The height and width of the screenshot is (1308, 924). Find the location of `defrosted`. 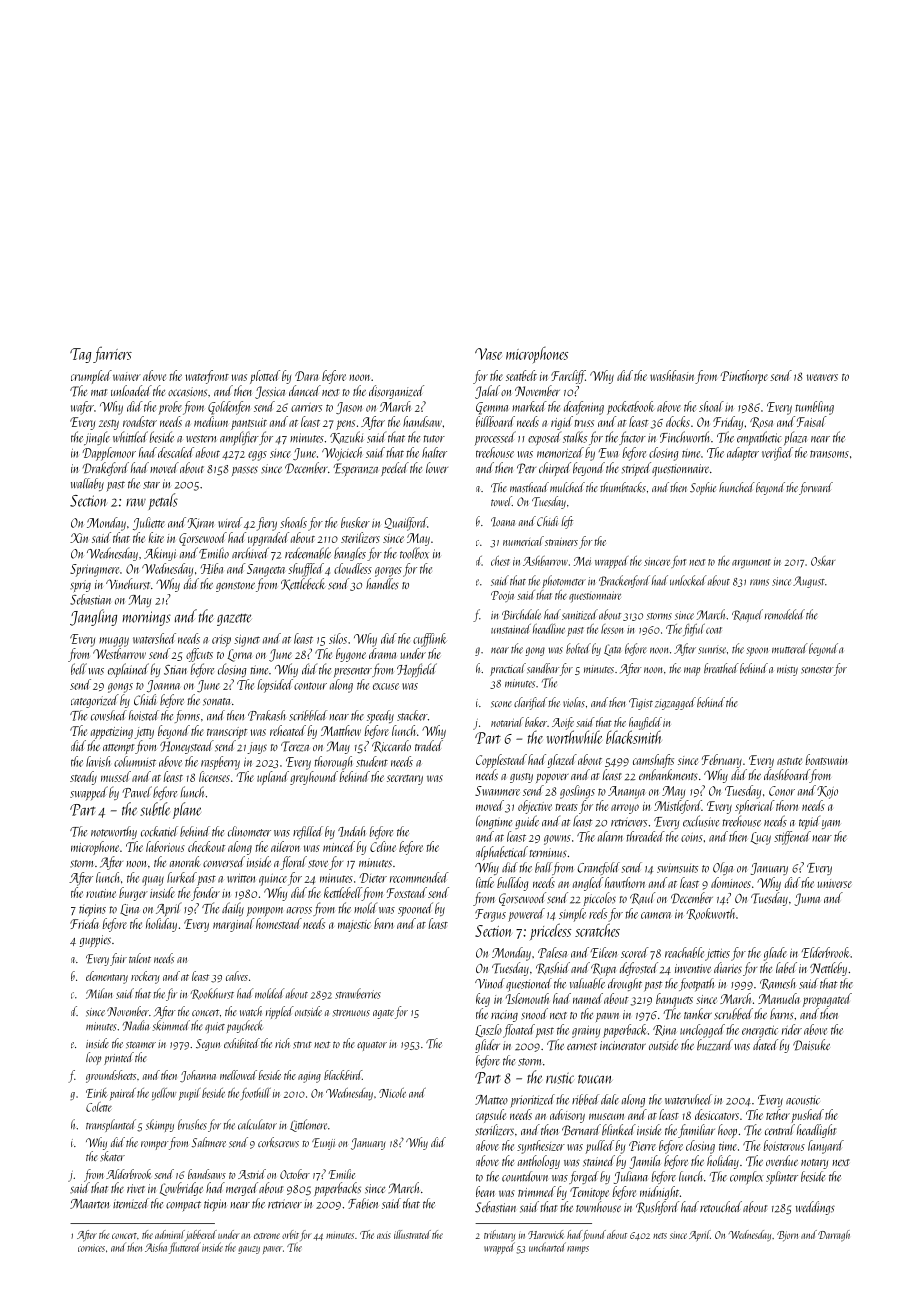

defrosted is located at coordinates (639, 969).
